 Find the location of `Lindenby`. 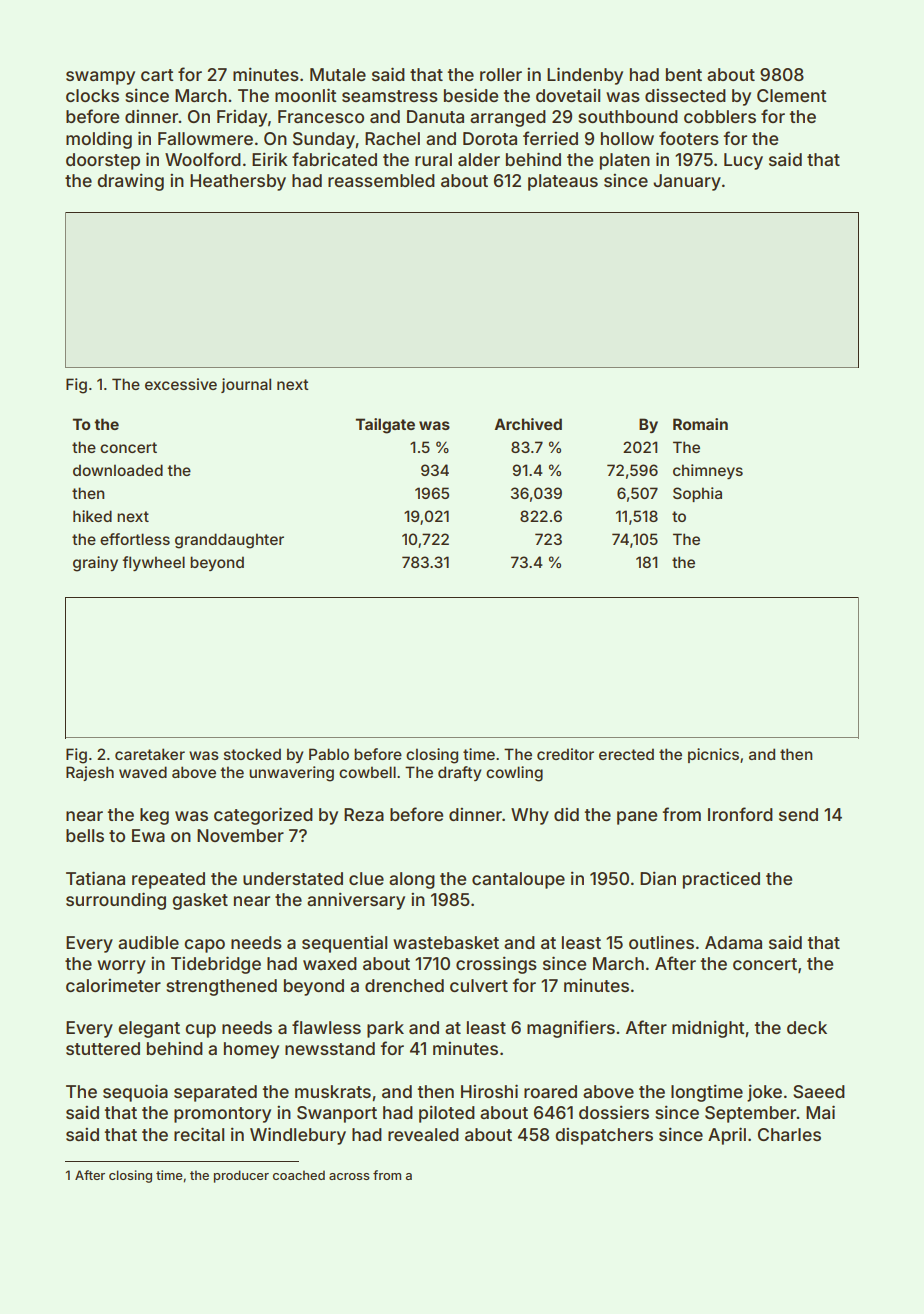

Lindenby is located at coordinates (585, 76).
